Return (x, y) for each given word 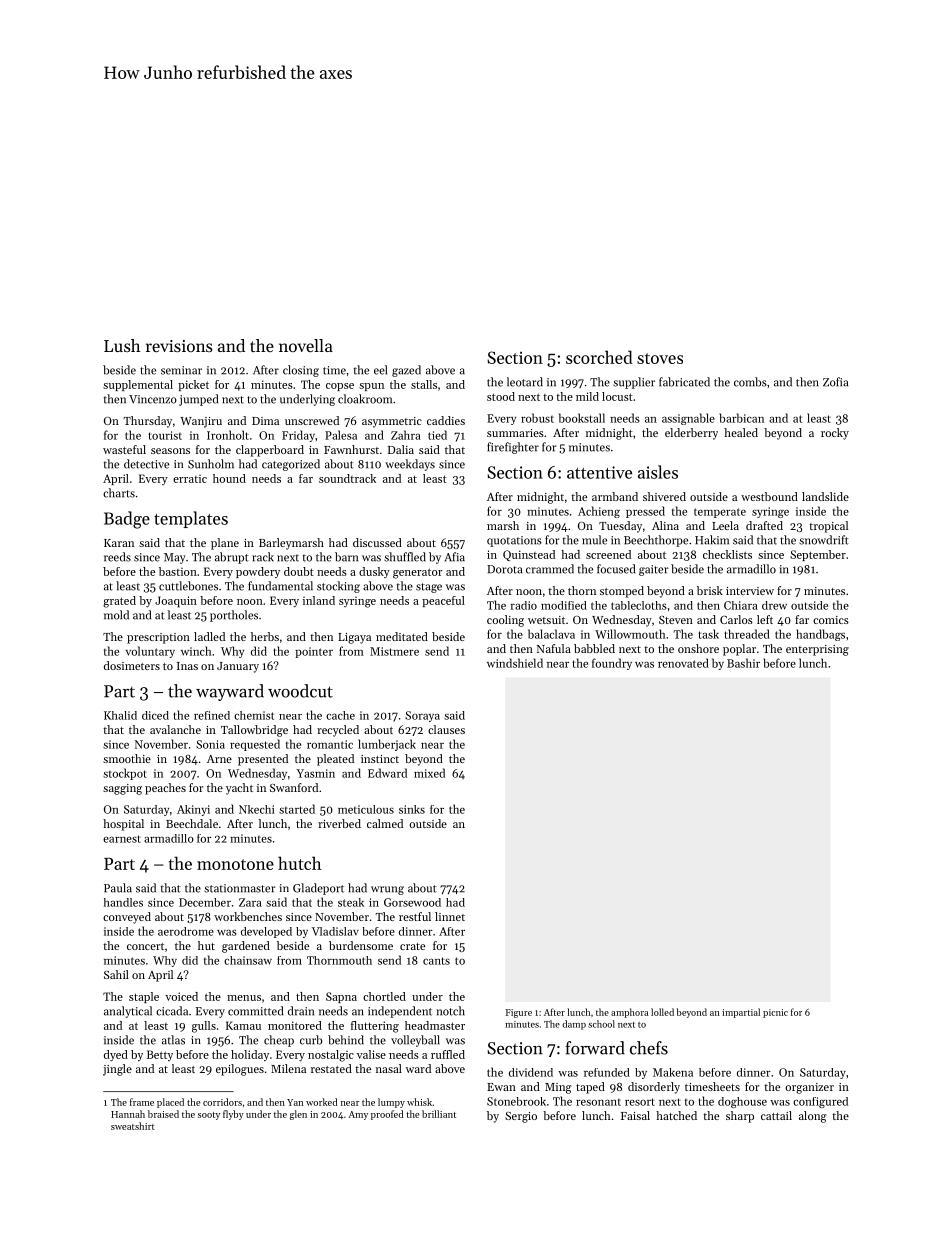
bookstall (582, 418)
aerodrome (186, 931)
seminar (181, 370)
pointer (314, 652)
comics (831, 620)
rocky (835, 434)
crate (412, 946)
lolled (662, 1012)
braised (163, 1114)
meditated (402, 636)
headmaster (435, 1025)
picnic (775, 1013)
